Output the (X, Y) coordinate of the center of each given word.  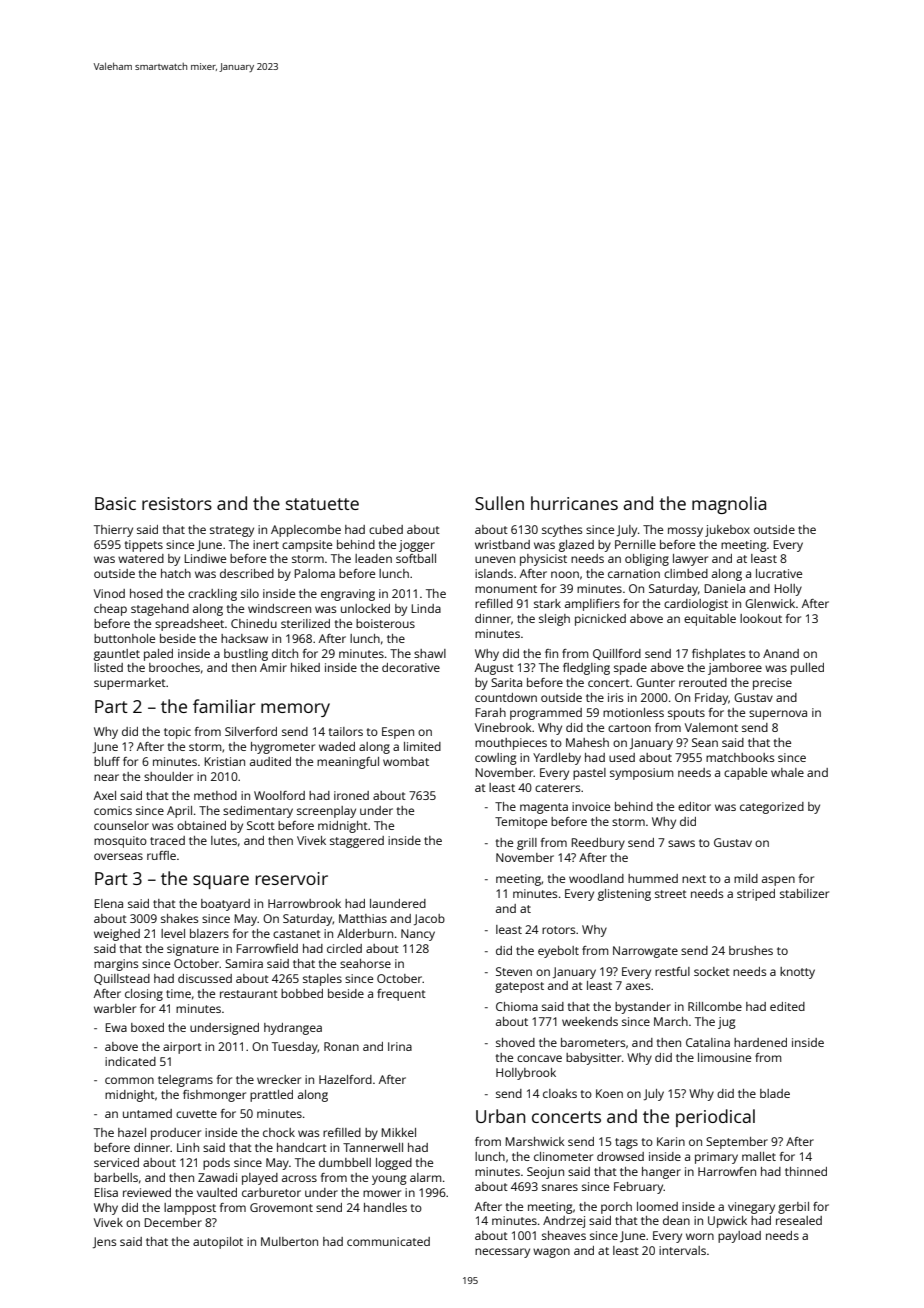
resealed (799, 1220)
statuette (322, 504)
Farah (490, 712)
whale (787, 772)
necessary (502, 1253)
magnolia (729, 505)
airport (182, 1048)
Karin (671, 1141)
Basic (115, 503)
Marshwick (535, 1141)
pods (216, 1164)
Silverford (251, 731)
